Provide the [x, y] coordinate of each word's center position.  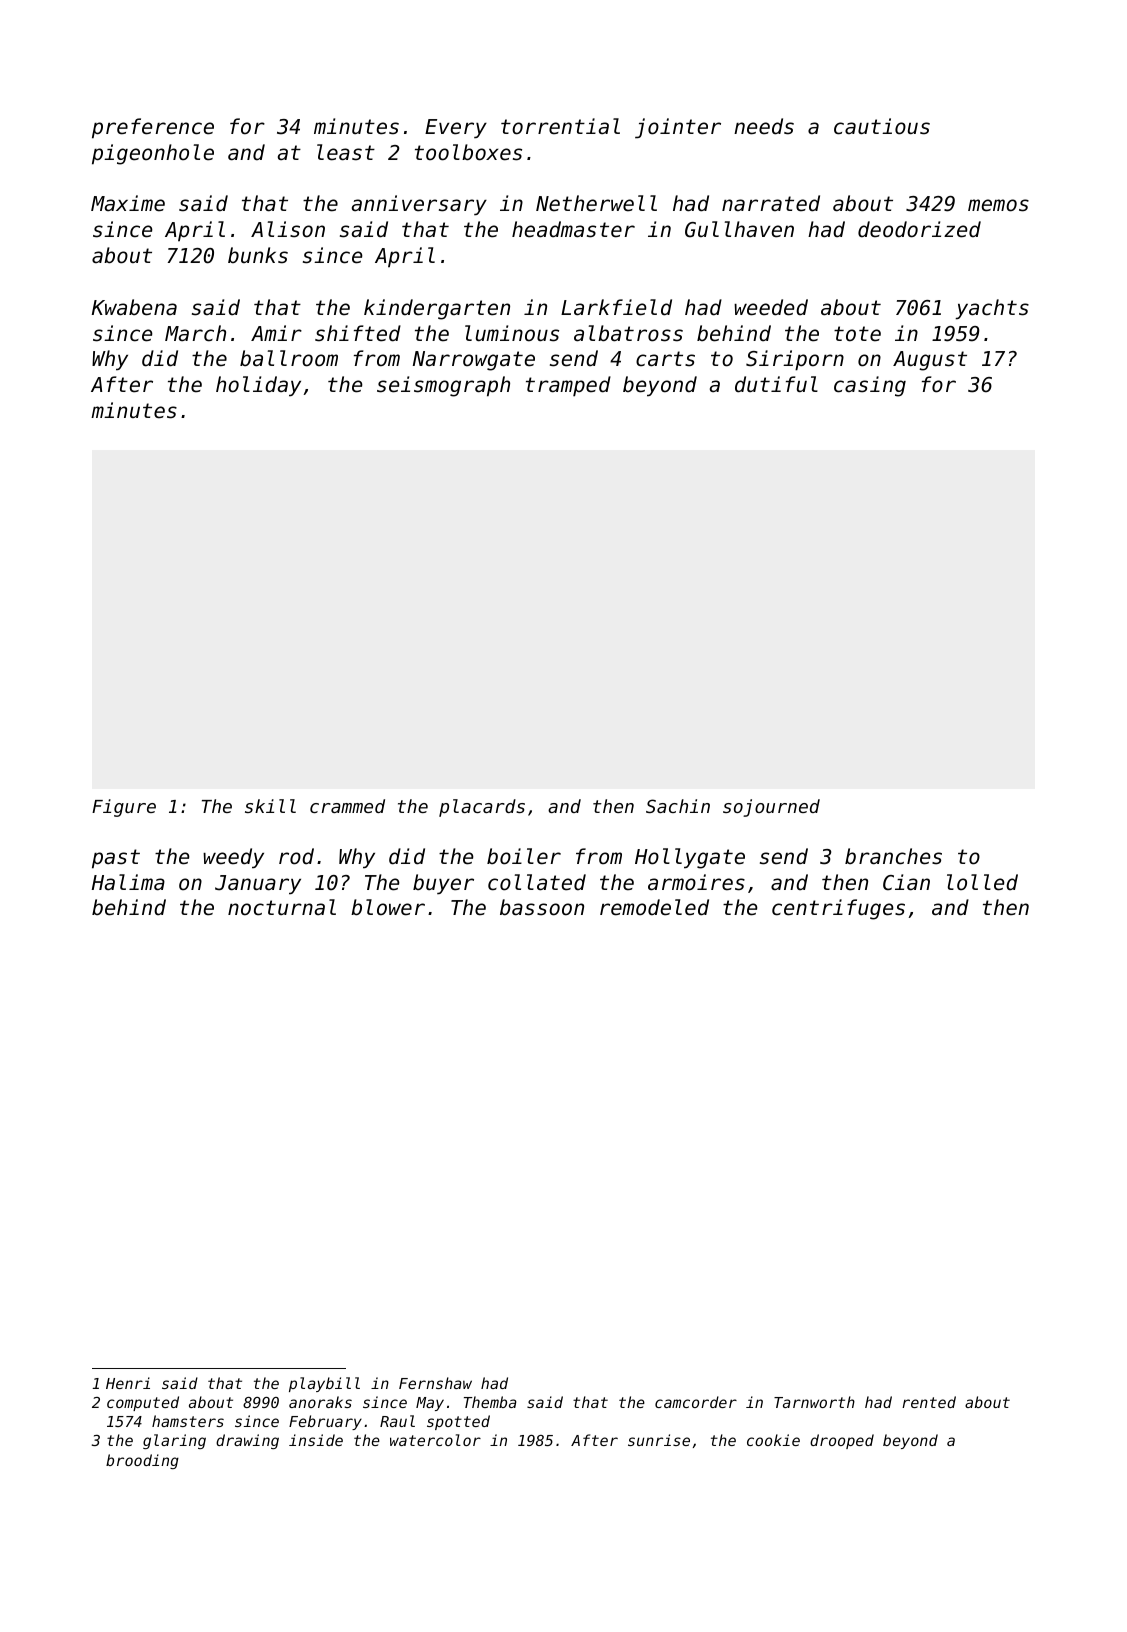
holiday [258, 386]
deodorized [919, 229]
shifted [358, 333]
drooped [842, 1441]
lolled [982, 882]
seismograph [443, 386]
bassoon [542, 907]
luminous [512, 333]
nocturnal [282, 907]
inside [316, 1440]
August [930, 361]
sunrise [659, 1440]
